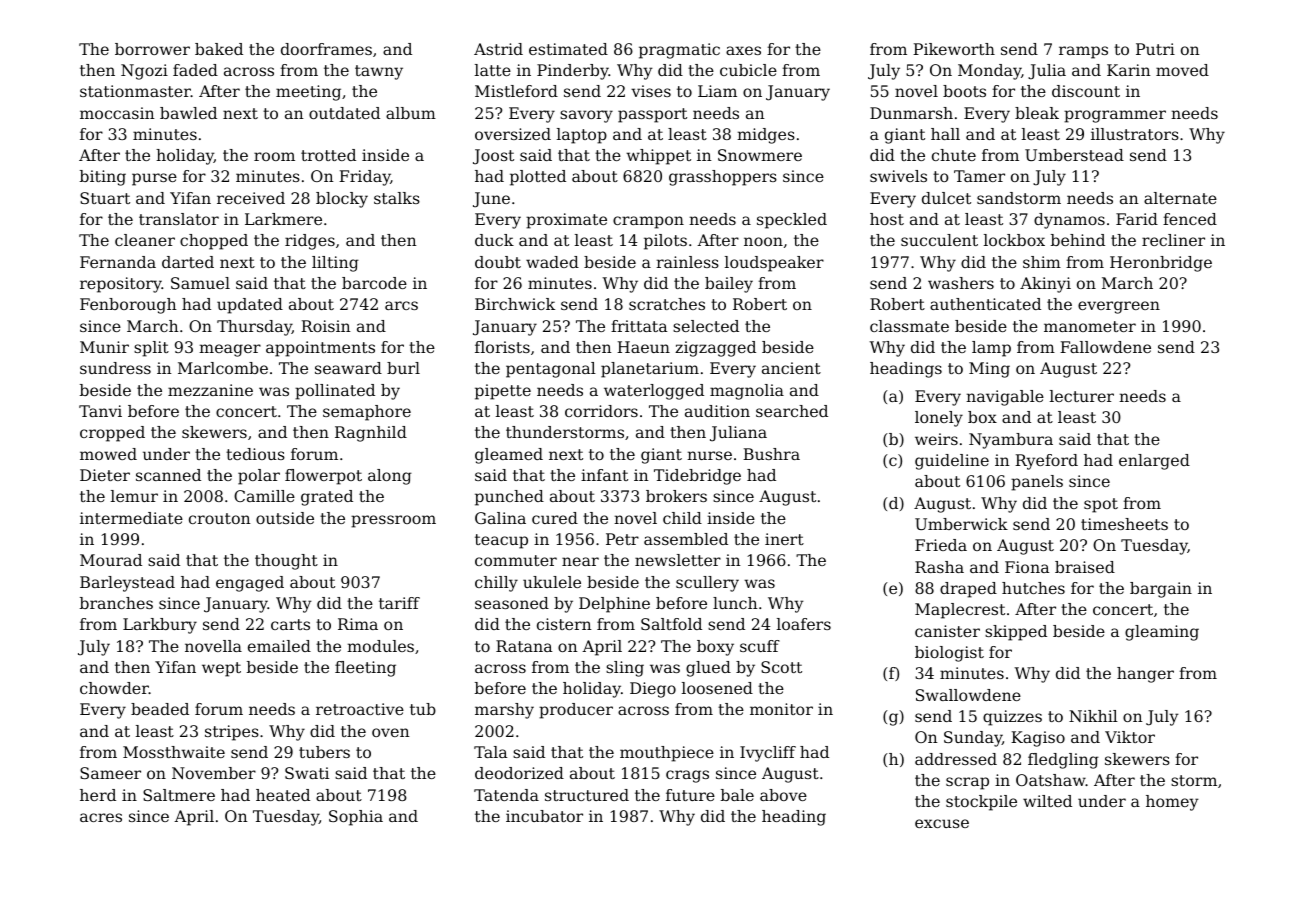 This image has height=924, width=1308. I want to click on programmer, so click(1115, 116).
